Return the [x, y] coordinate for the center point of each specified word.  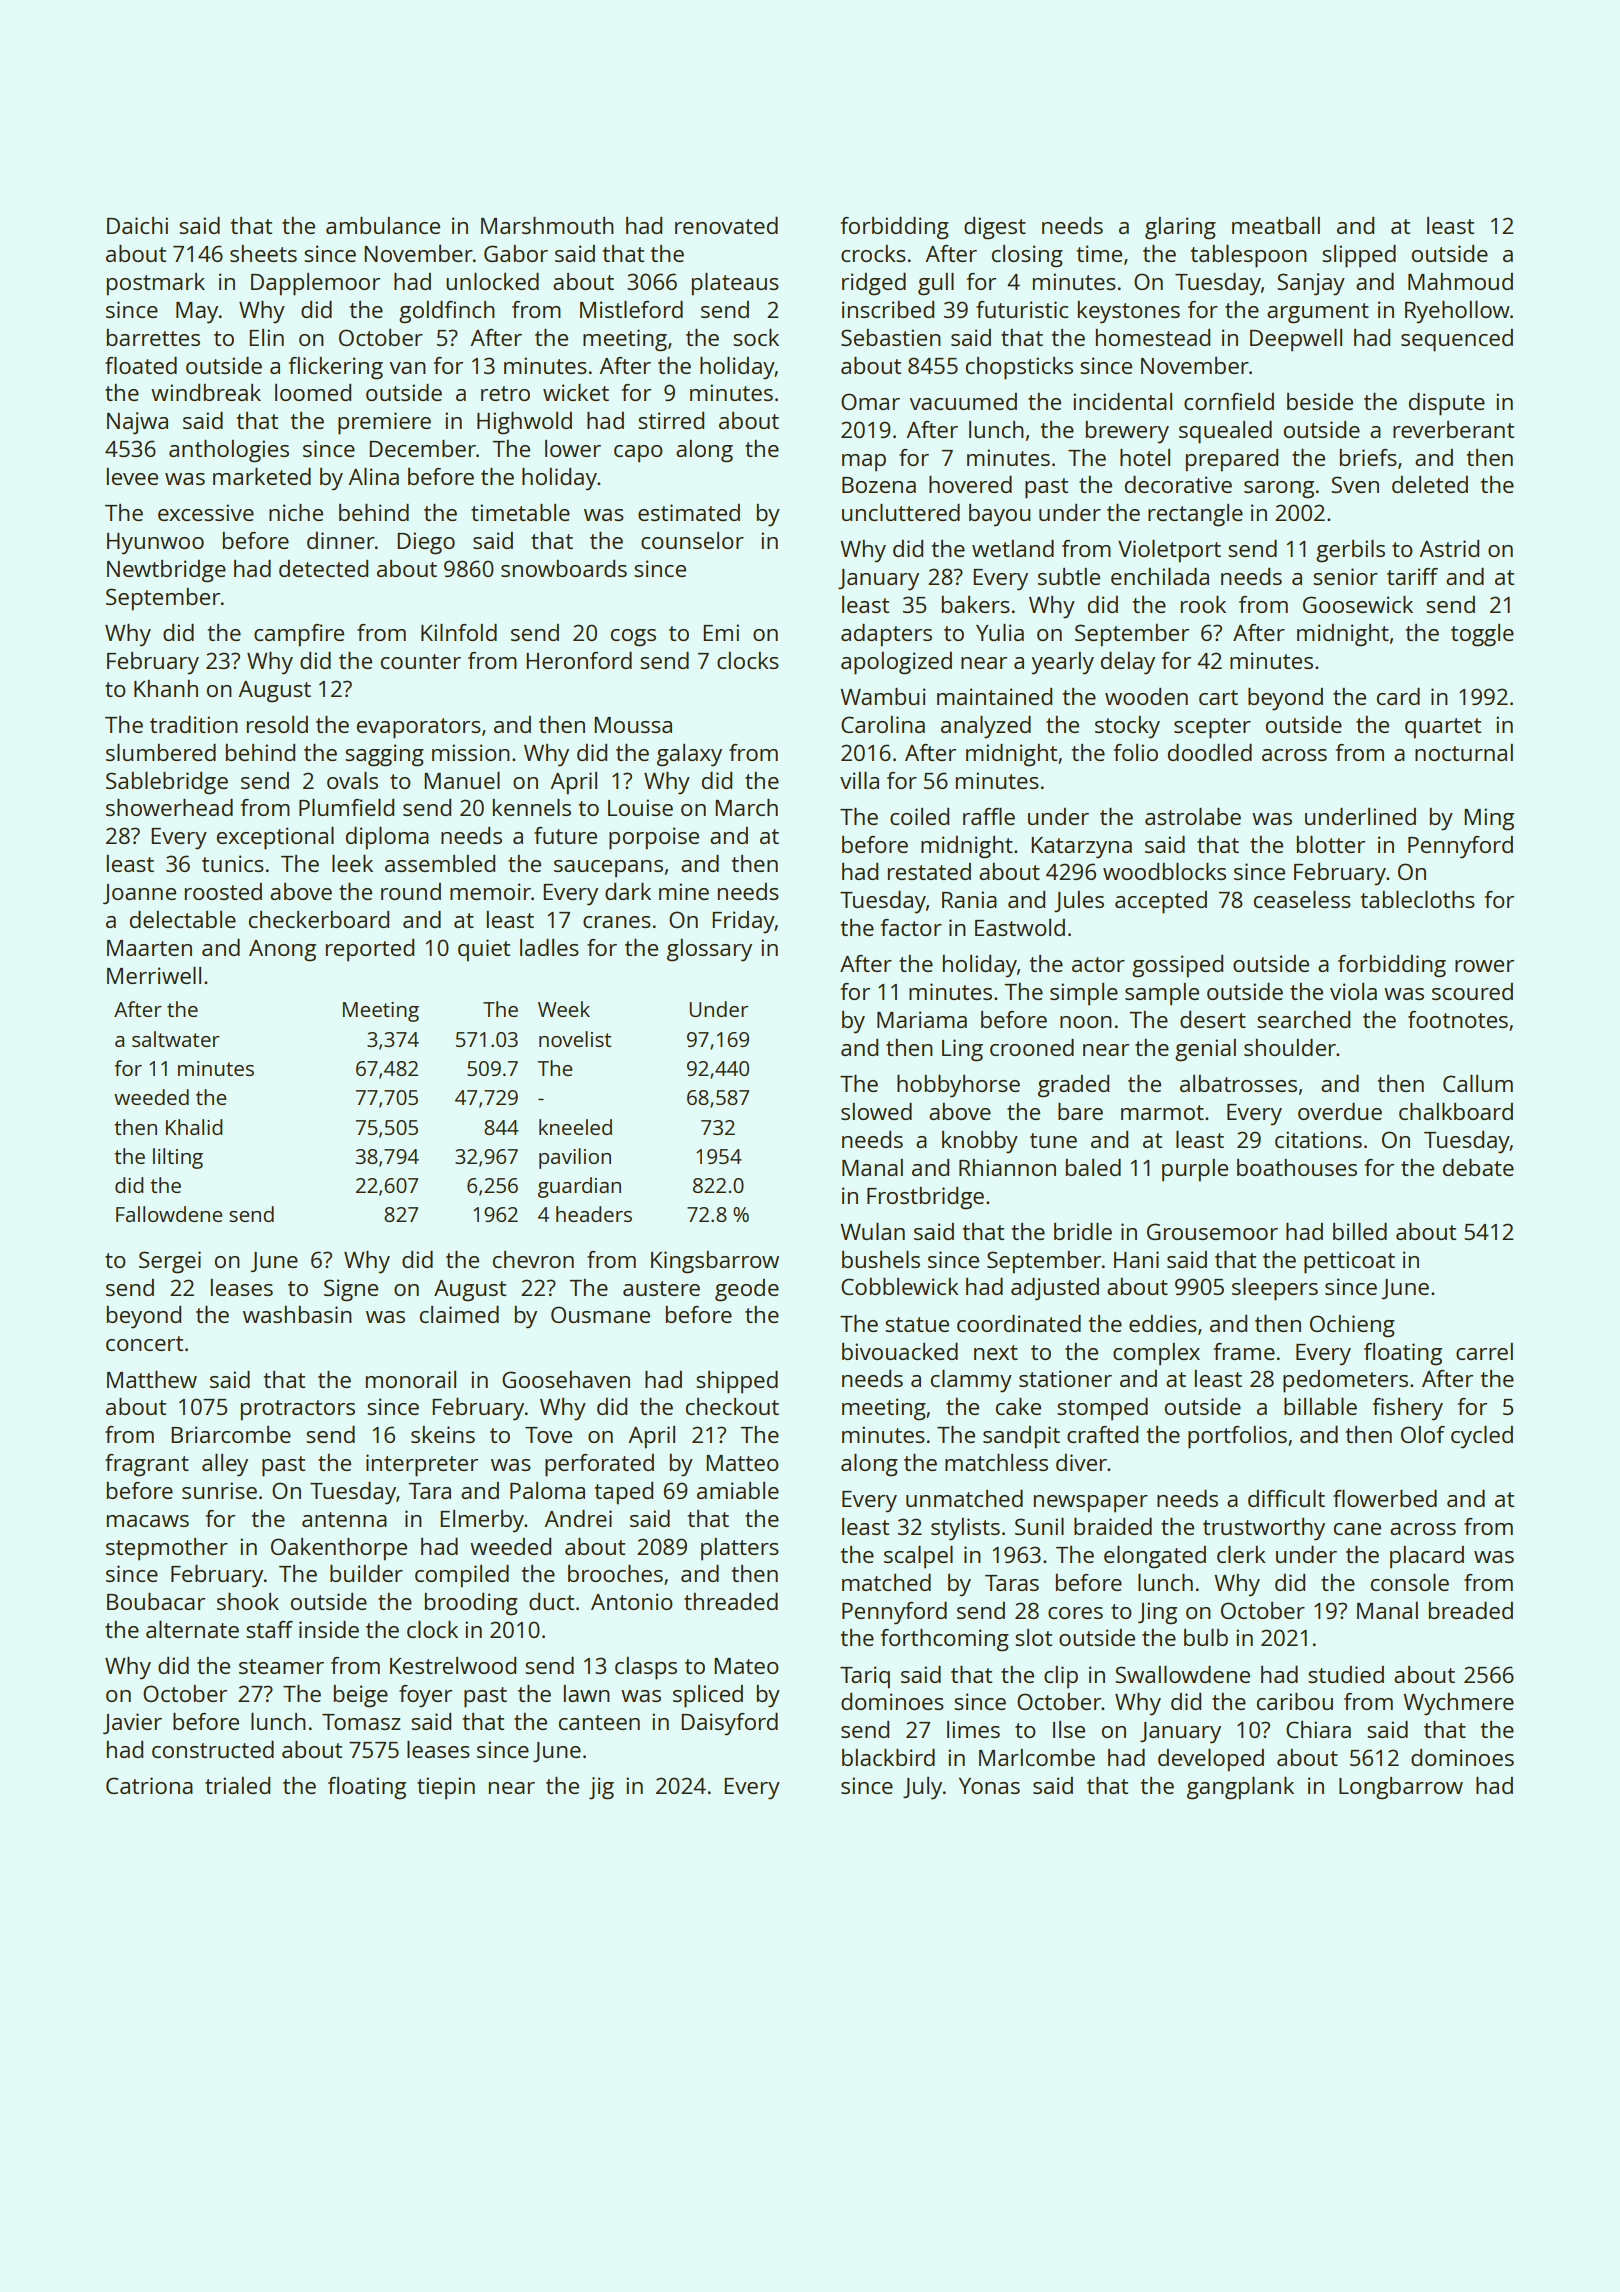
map [864, 463]
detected [323, 568]
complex [1156, 1354]
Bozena [879, 485]
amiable [738, 1490]
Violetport [1169, 551]
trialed [237, 1785]
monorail [411, 1379]
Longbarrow [1401, 1788]
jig [601, 1788]
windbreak [206, 392]
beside [1320, 401]
